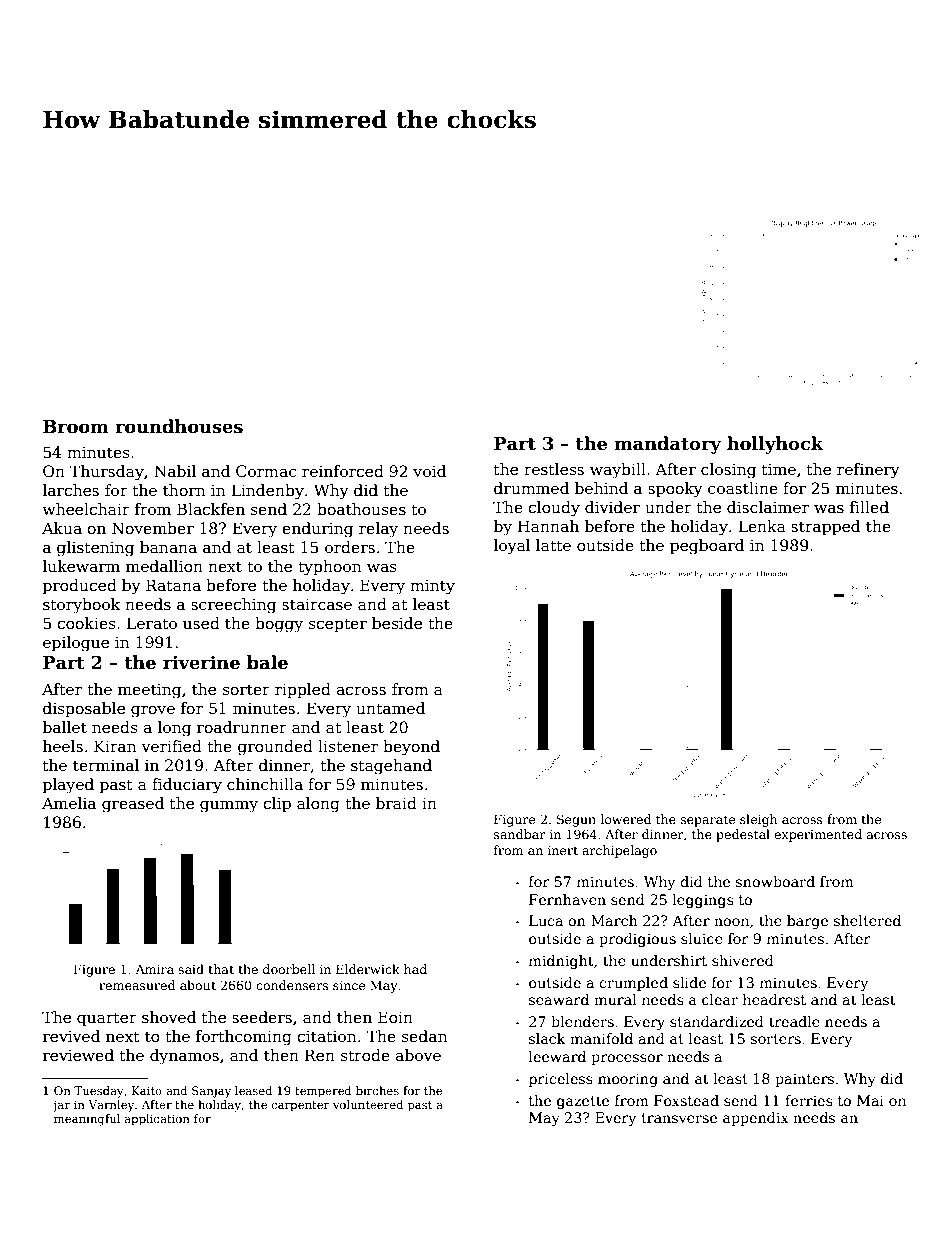  Describe the element at coordinates (157, 1120) in the document. I see `application` at that location.
